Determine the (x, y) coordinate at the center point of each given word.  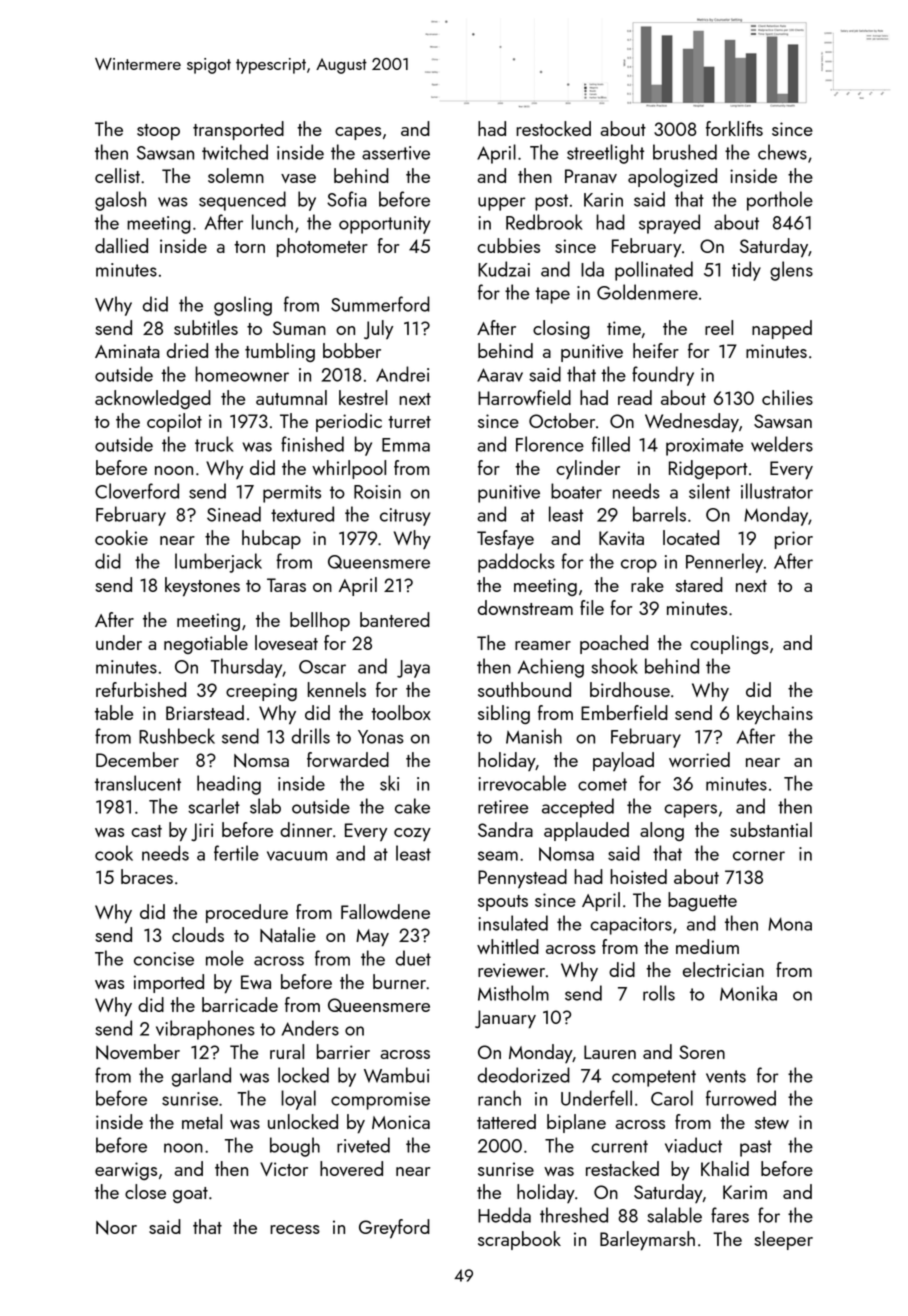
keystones (202, 587)
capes (358, 133)
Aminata (127, 351)
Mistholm (513, 993)
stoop (158, 132)
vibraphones (205, 1030)
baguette (702, 901)
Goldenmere (647, 292)
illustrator (777, 491)
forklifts (734, 128)
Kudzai (504, 269)
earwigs (126, 1171)
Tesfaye (505, 539)
